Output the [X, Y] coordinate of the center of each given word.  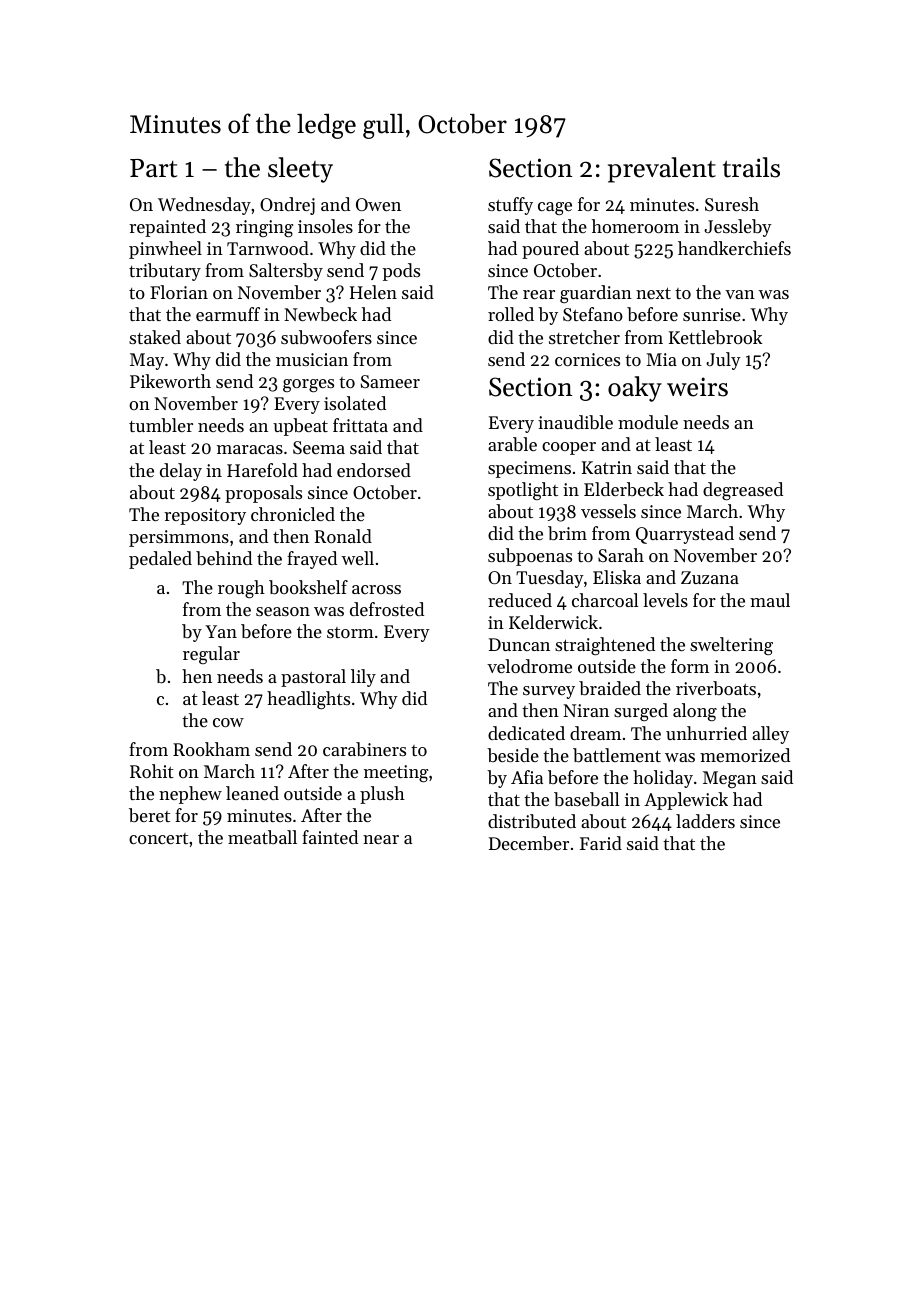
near [381, 839]
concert [158, 838]
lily [363, 678]
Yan [221, 631]
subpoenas [530, 557]
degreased [743, 491]
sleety [300, 170]
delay [181, 472]
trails [751, 167]
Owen [378, 204]
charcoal [605, 600]
